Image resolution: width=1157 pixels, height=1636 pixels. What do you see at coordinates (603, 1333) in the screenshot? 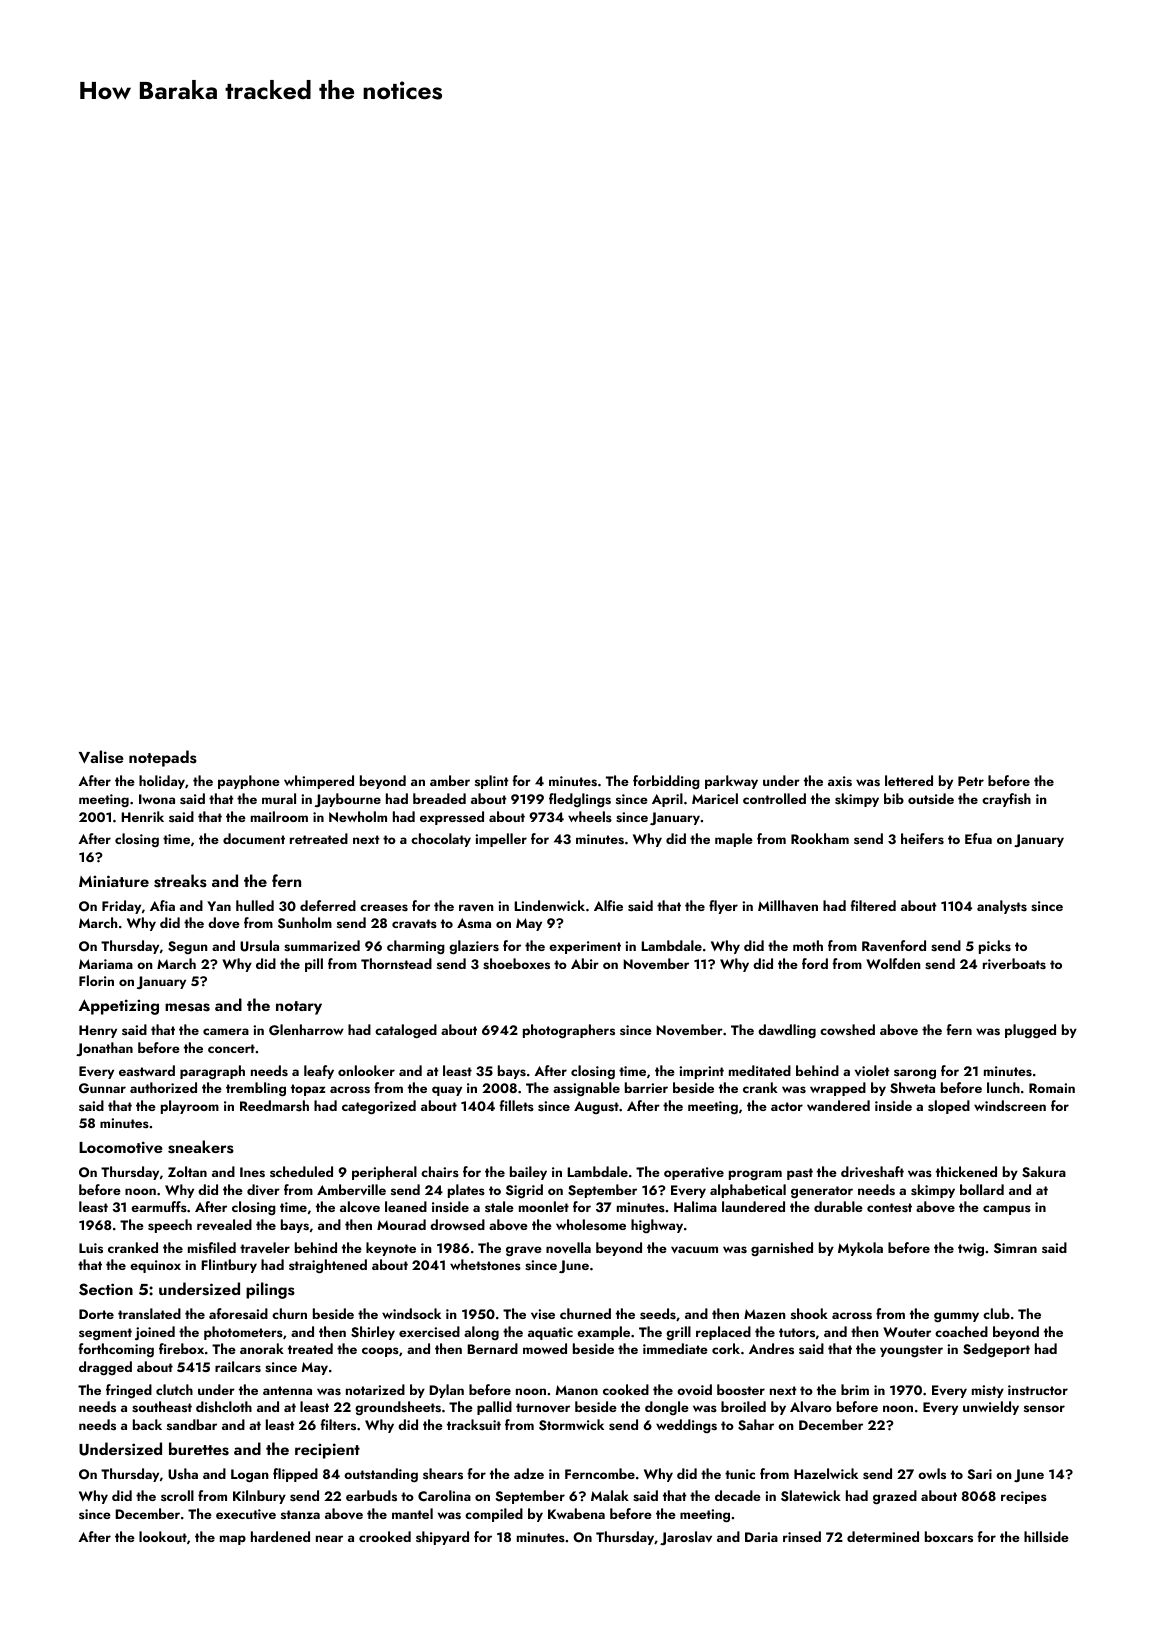
I see `example` at bounding box center [603, 1333].
